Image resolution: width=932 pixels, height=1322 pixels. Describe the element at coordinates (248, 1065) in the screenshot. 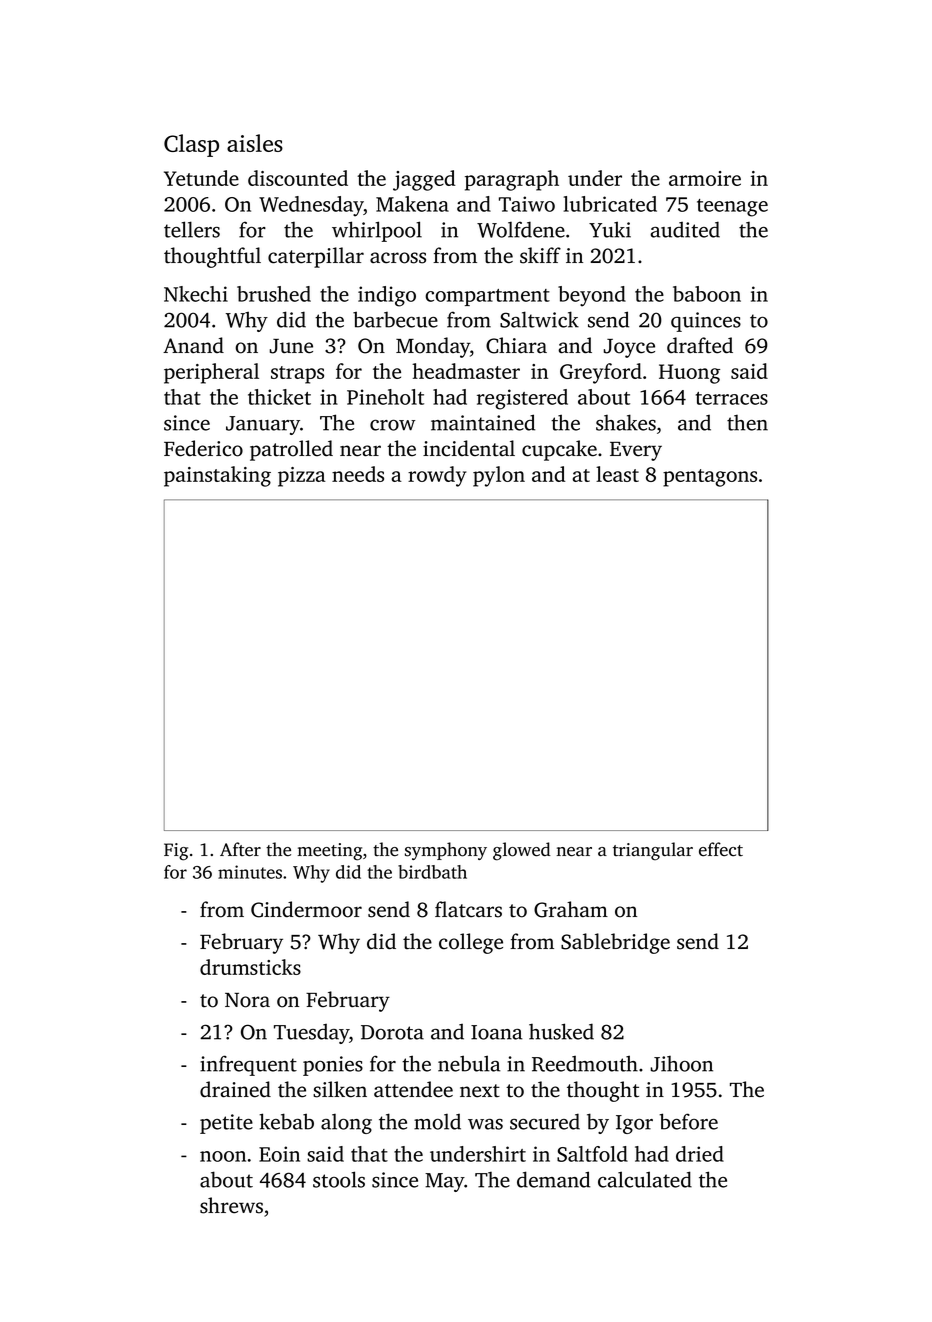

I see `infrequent` at that location.
